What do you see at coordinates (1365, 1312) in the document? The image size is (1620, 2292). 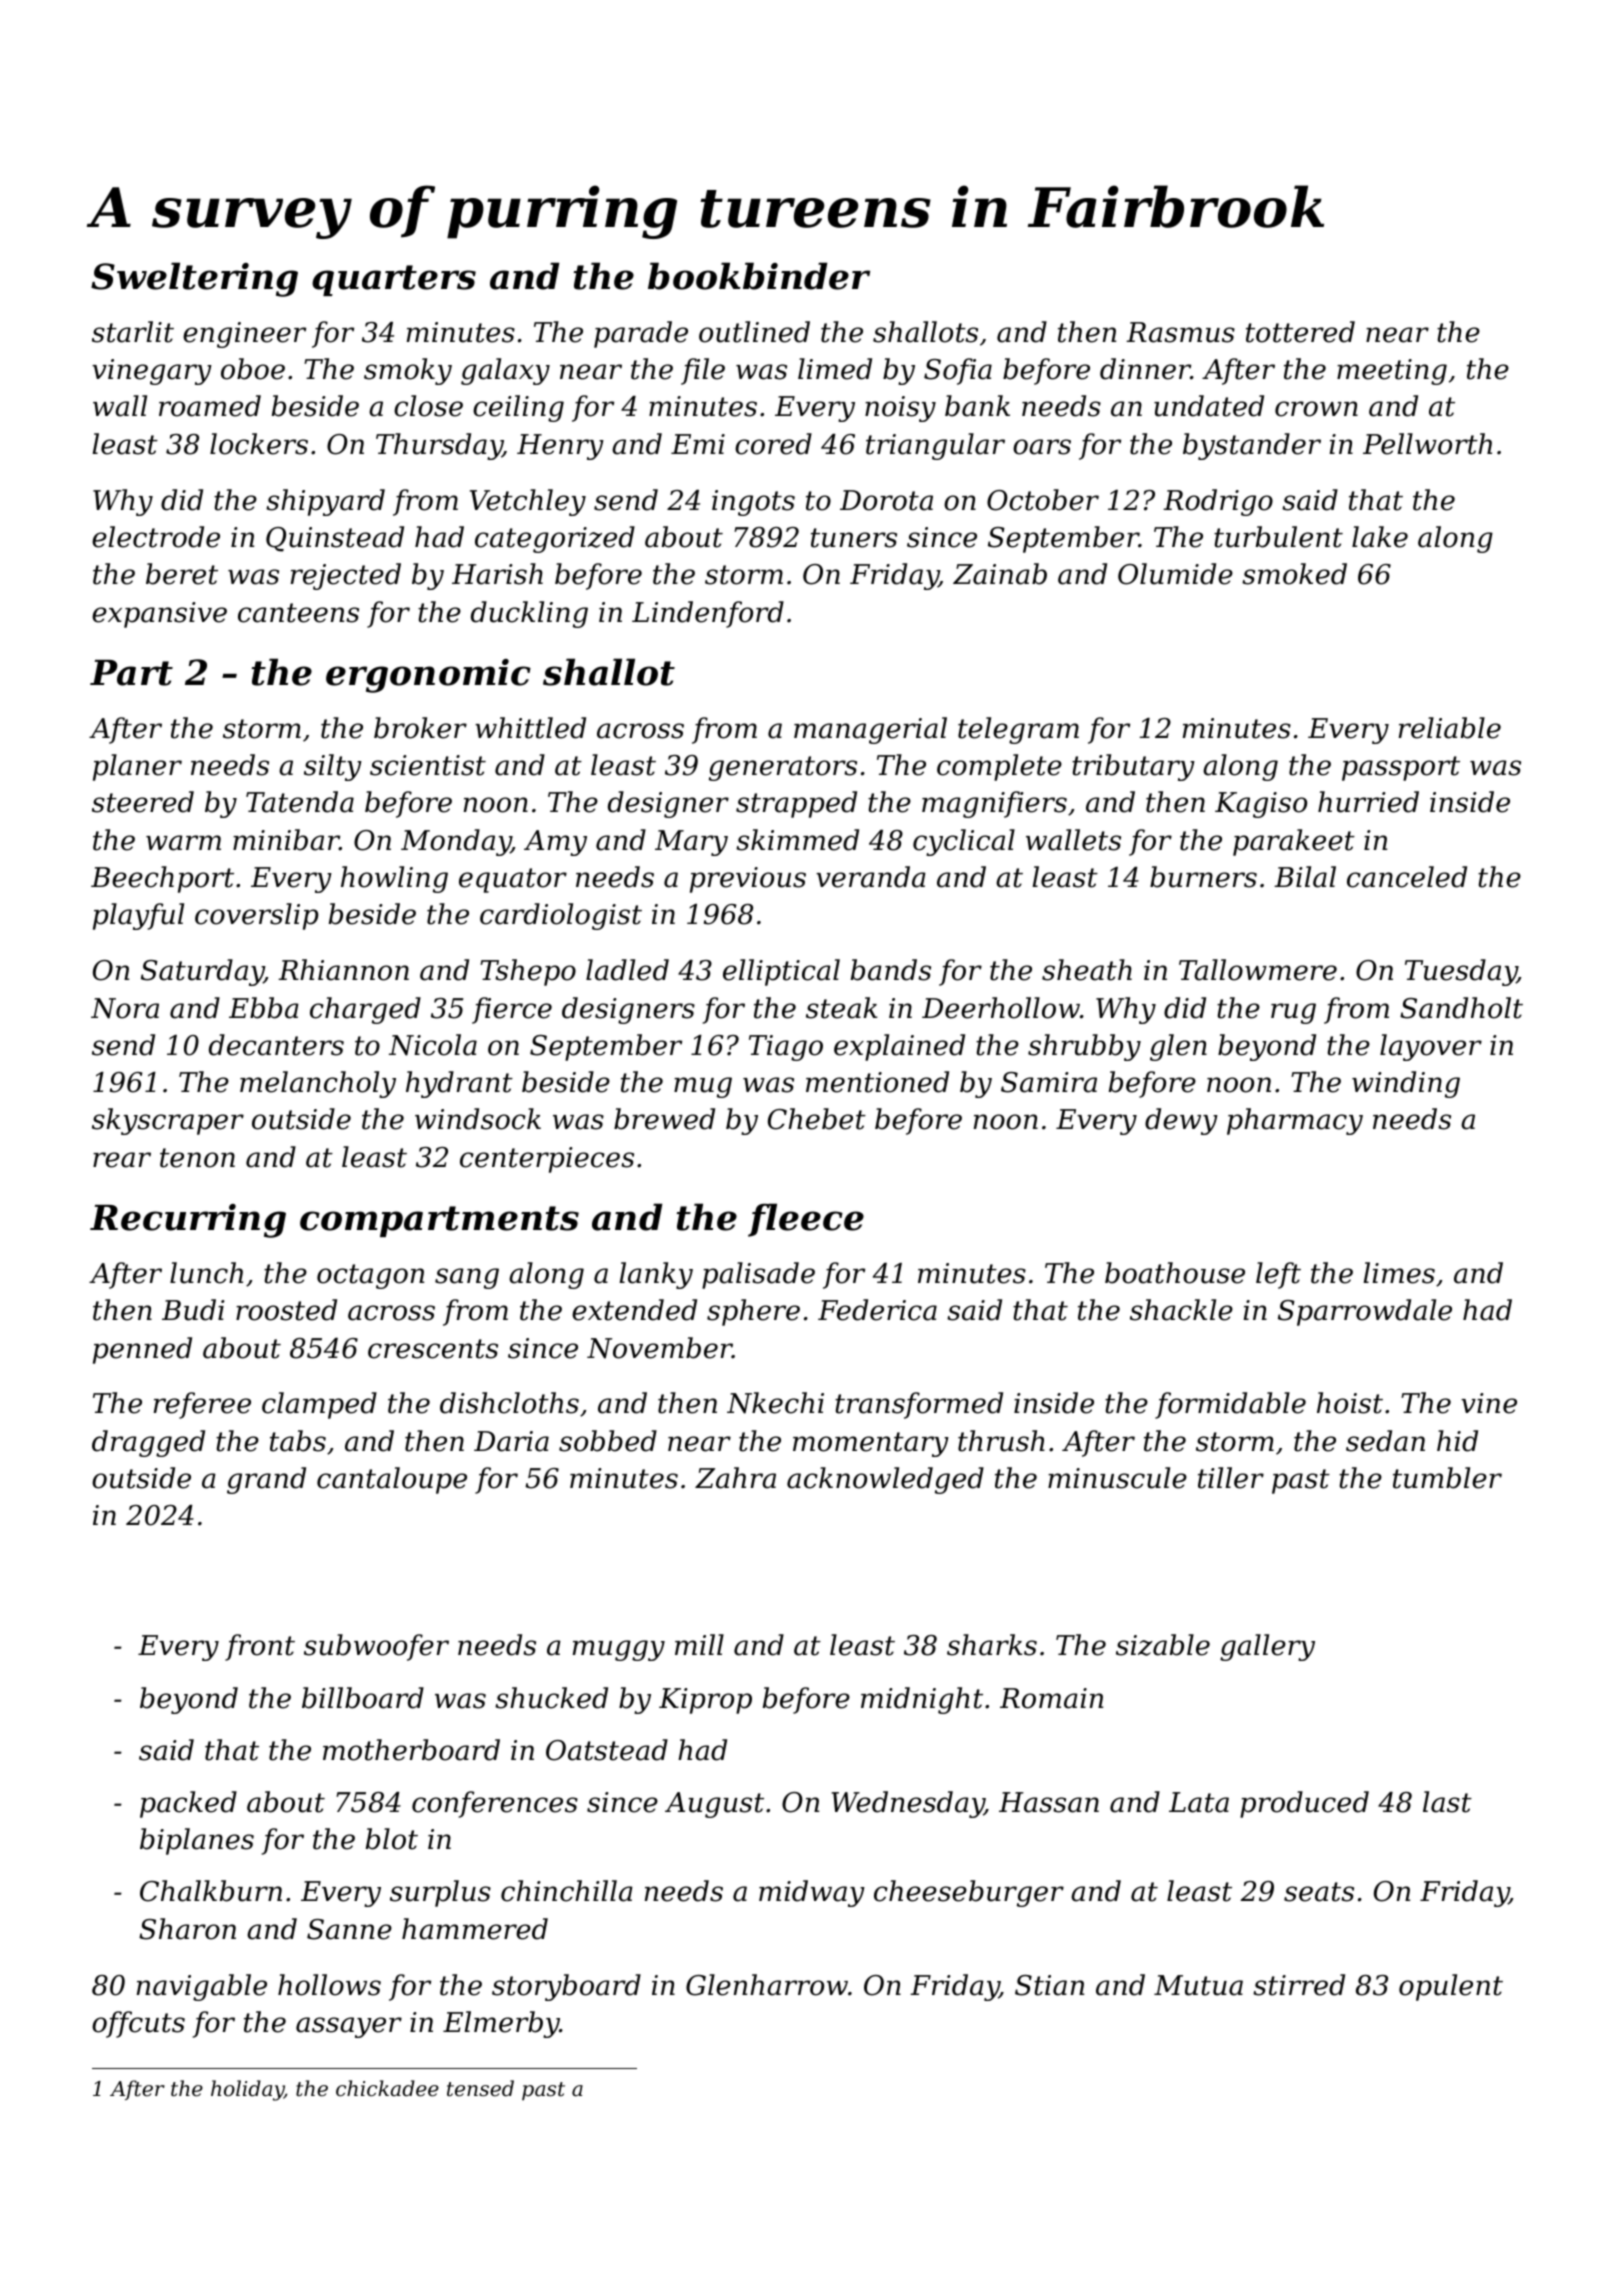 I see `Sparrowdale` at bounding box center [1365, 1312].
